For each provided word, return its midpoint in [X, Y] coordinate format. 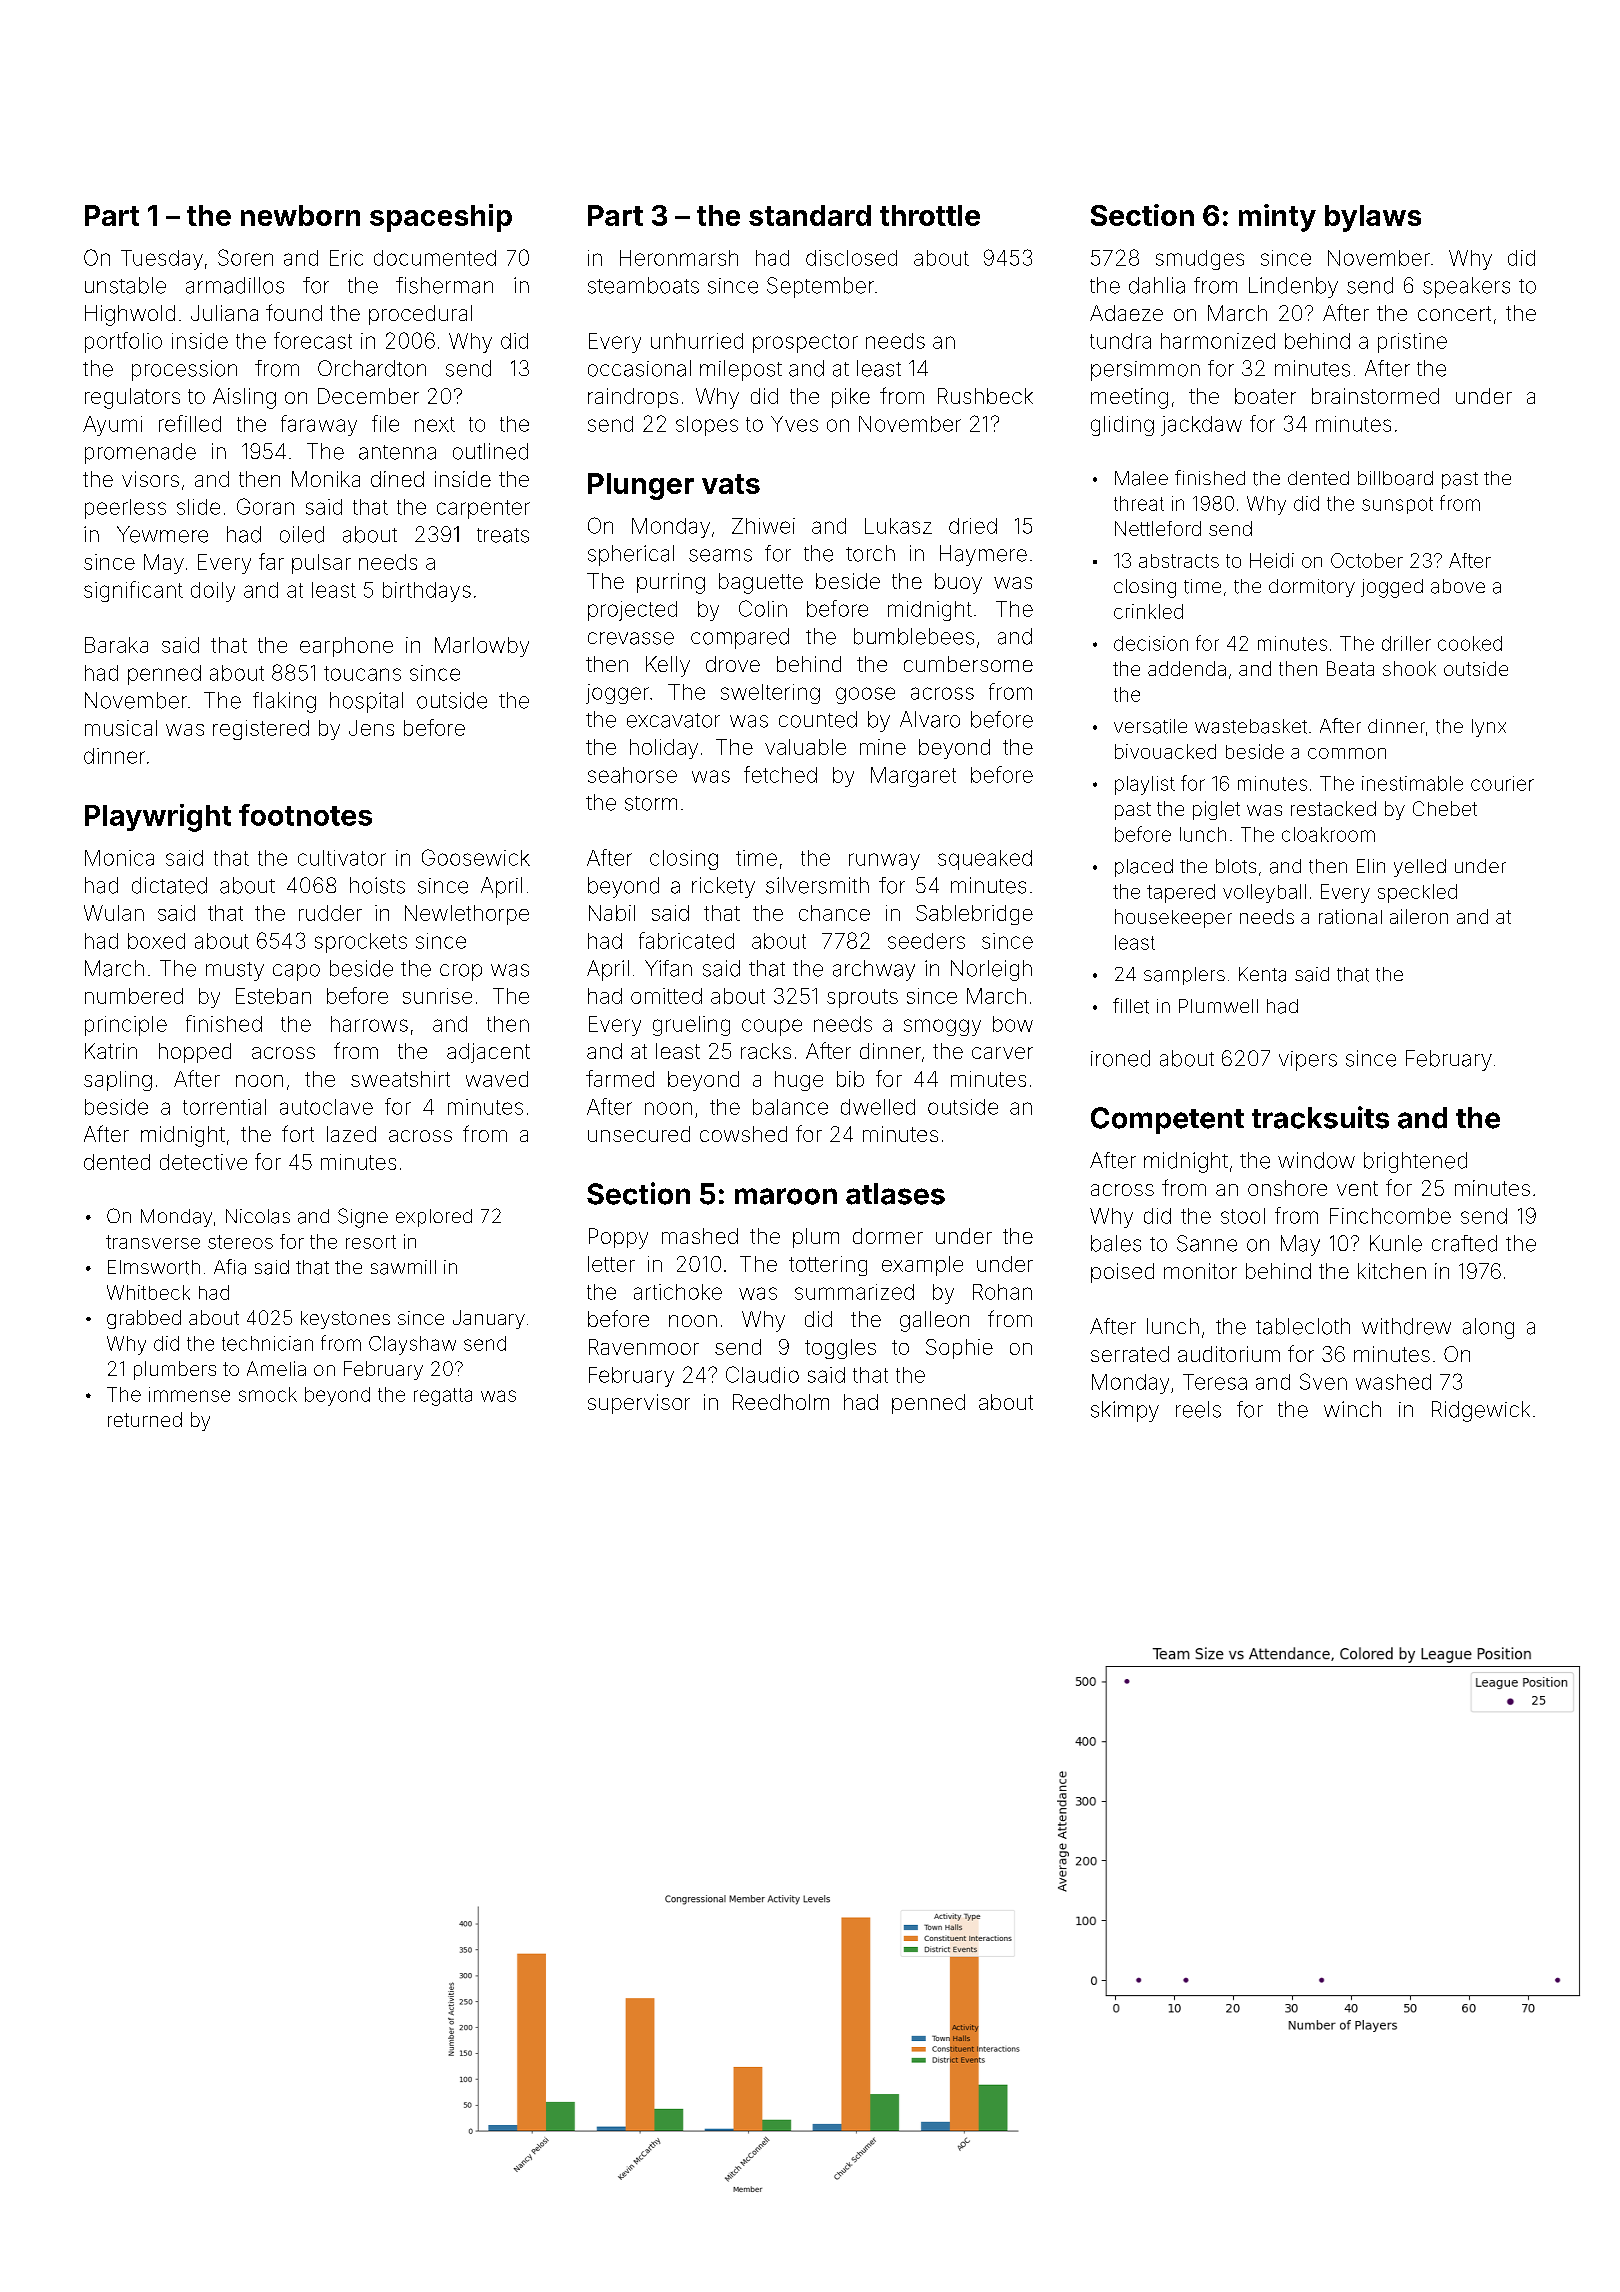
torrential [224, 1107]
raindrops [633, 398]
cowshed [743, 1134]
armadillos [235, 285]
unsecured [639, 1134]
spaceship [441, 218]
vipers [1308, 1061]
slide [198, 507]
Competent [1167, 1120]
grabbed [144, 1319]
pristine [1412, 343]
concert [1454, 313]
